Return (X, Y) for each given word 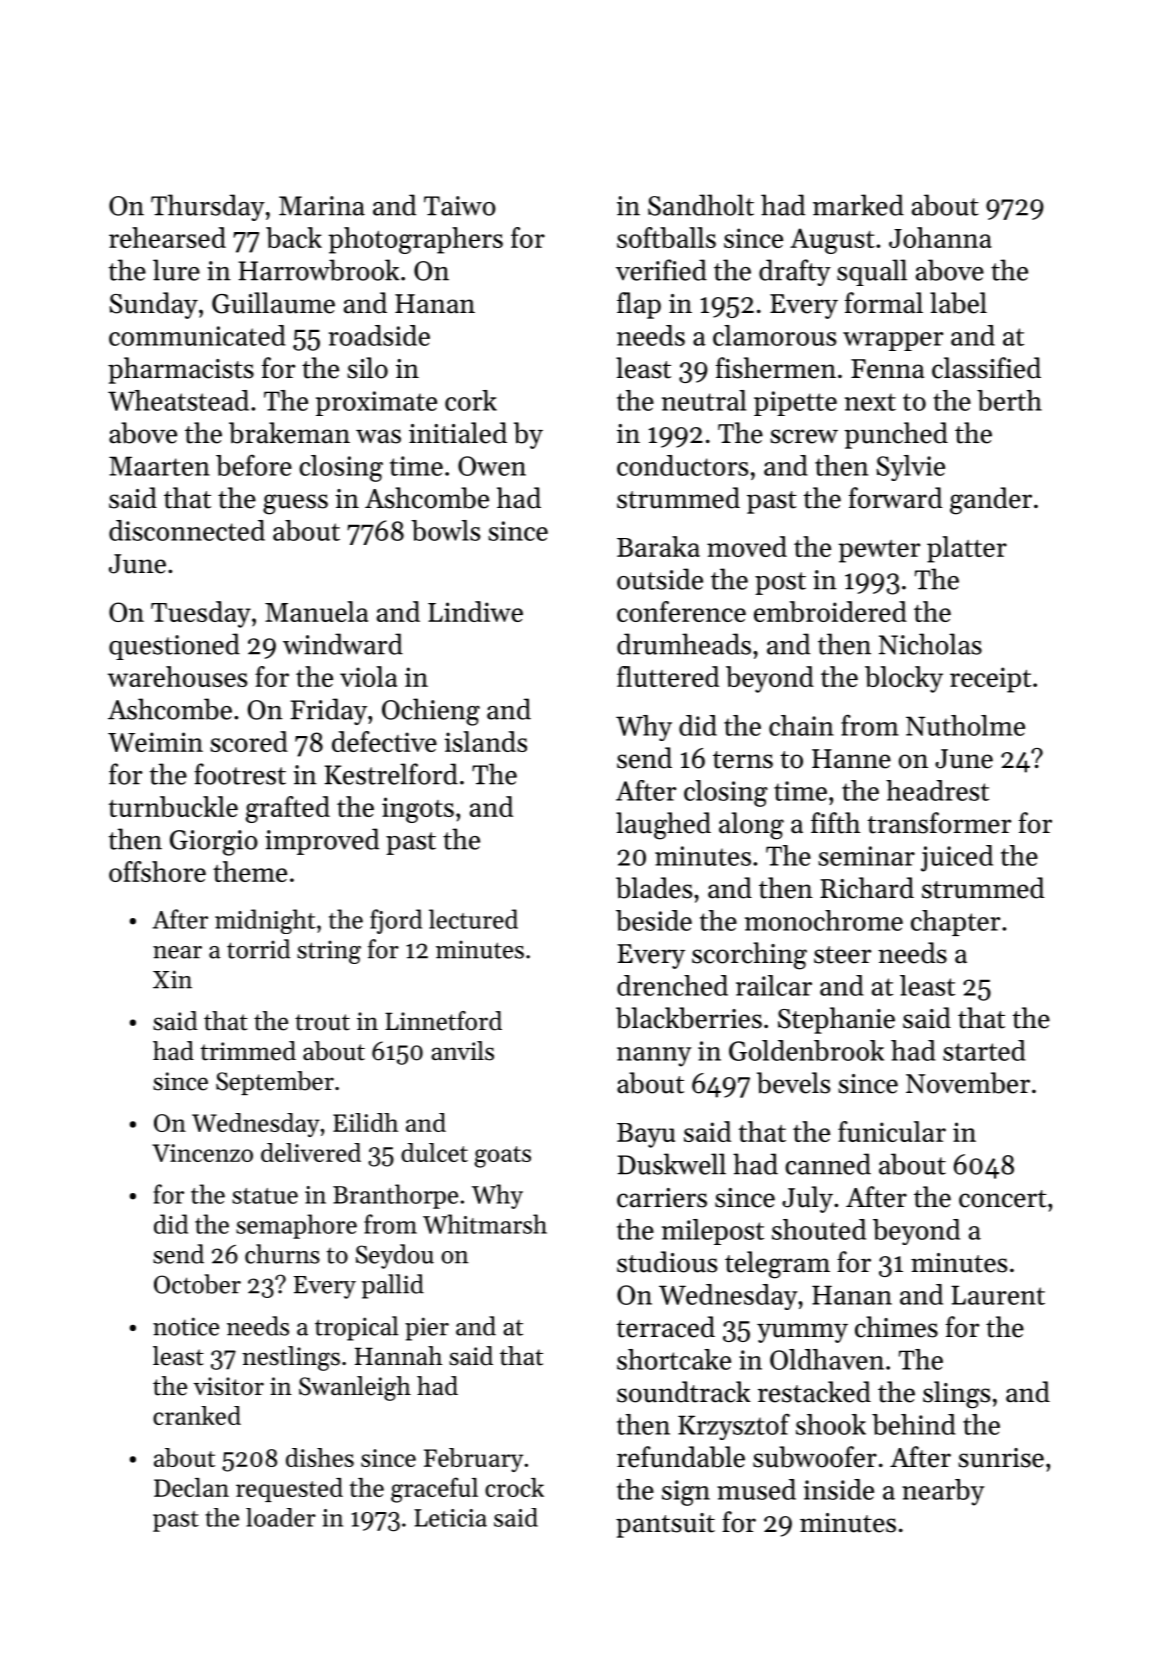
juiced (957, 858)
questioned (174, 646)
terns (743, 760)
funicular (892, 1131)
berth (1009, 400)
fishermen (776, 368)
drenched (672, 985)
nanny (654, 1057)
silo (367, 368)
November (968, 1083)
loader (281, 1517)
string (329, 952)
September (275, 1083)
